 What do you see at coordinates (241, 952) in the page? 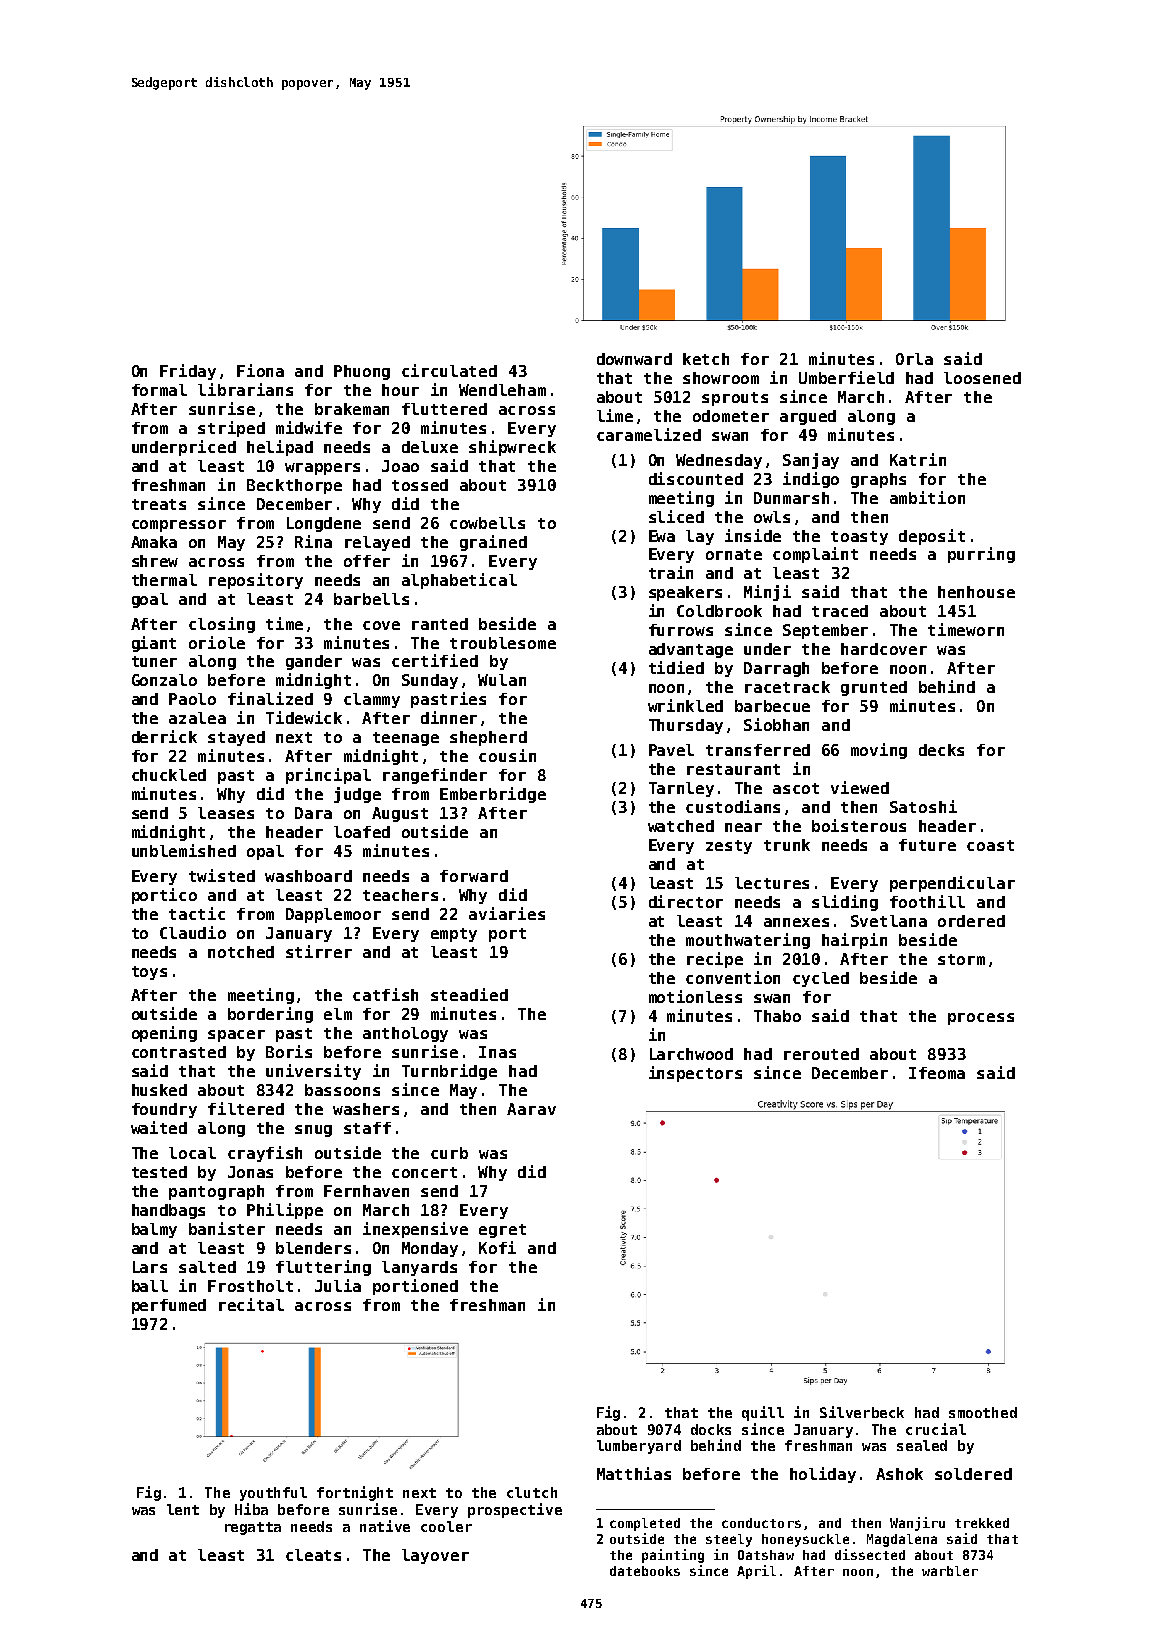
I see `notched` at bounding box center [241, 952].
